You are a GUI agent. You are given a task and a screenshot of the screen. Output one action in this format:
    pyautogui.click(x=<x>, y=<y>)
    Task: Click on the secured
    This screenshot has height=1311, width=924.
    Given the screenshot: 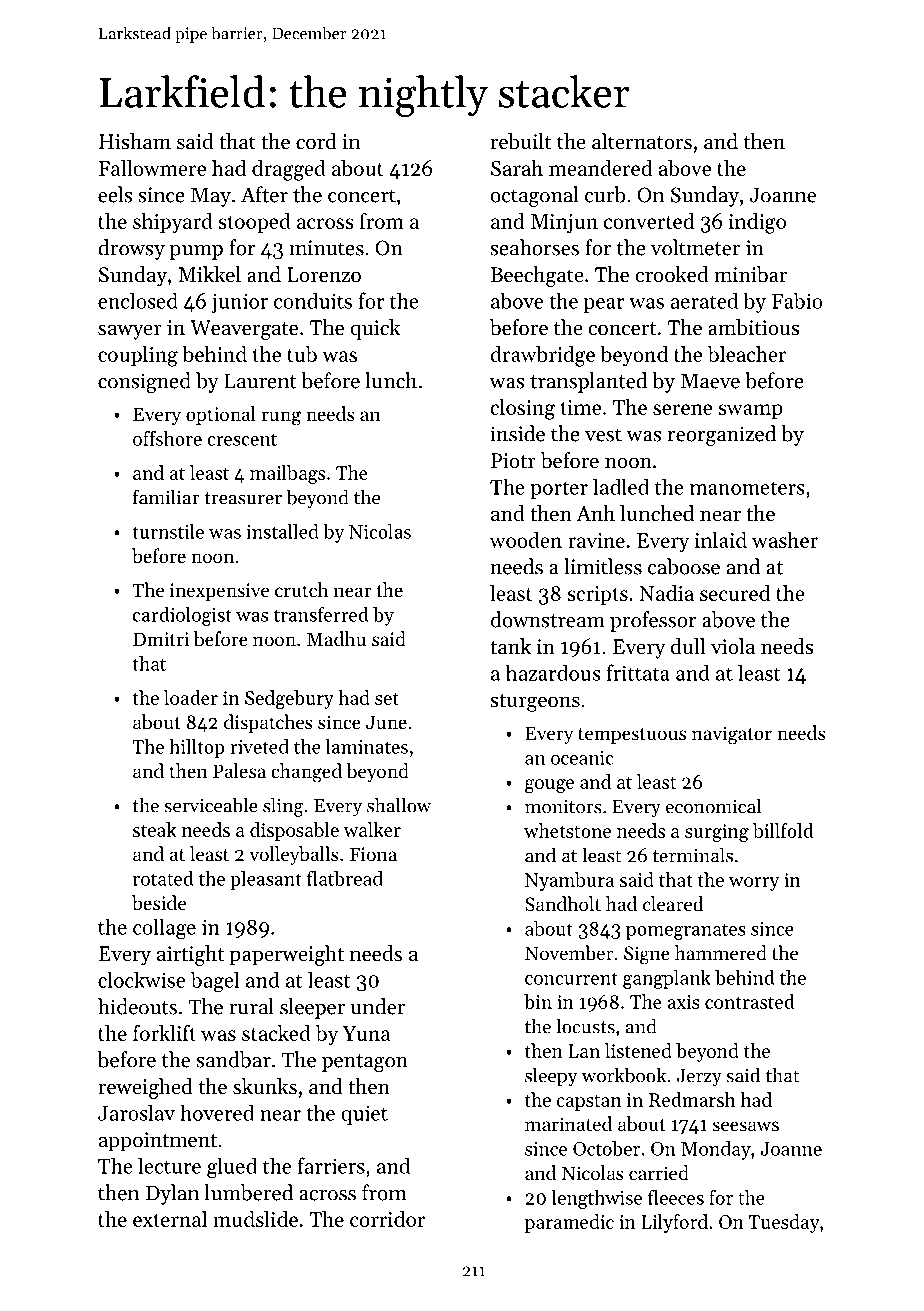 What is the action you would take?
    pyautogui.click(x=735, y=593)
